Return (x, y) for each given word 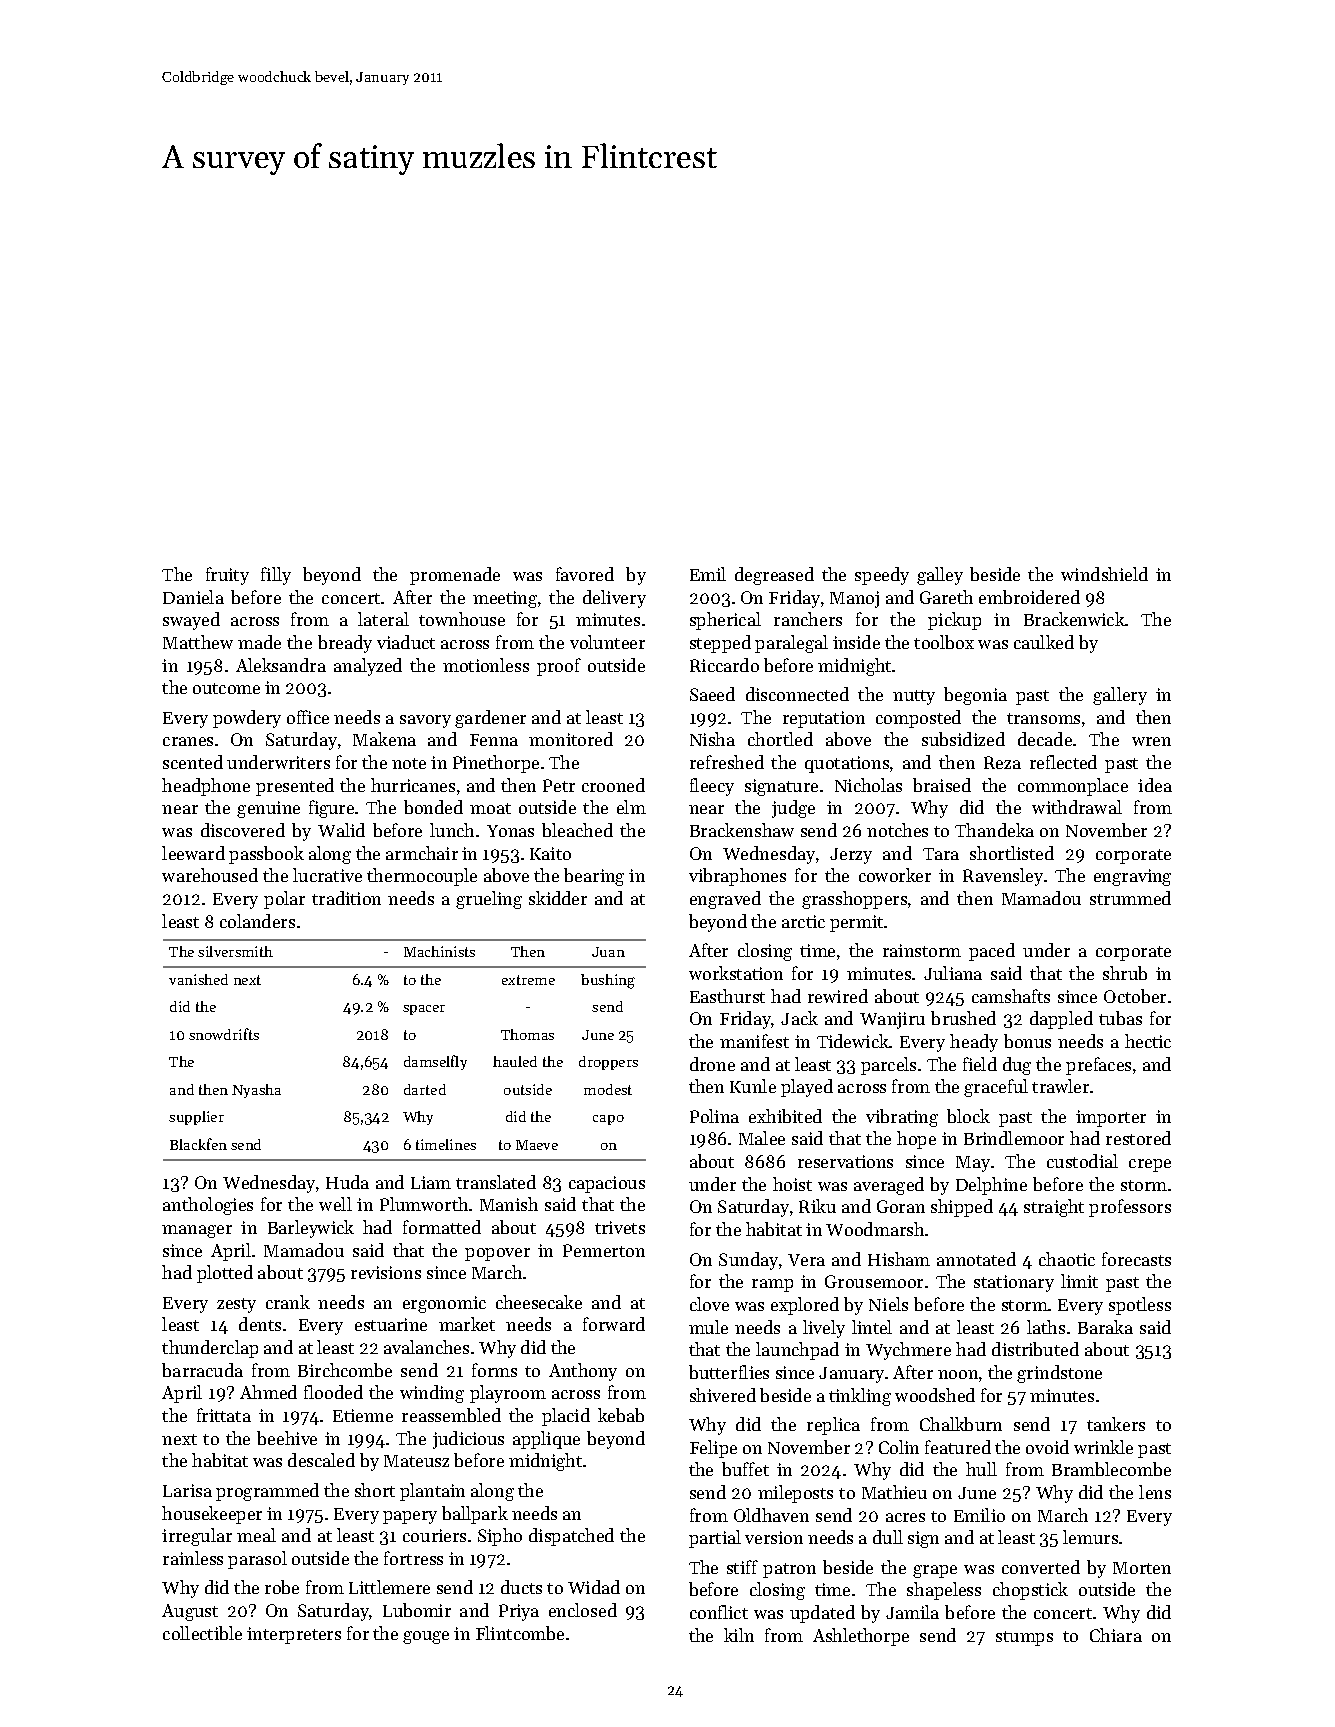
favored (585, 574)
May (973, 1164)
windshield (1104, 574)
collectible (202, 1633)
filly (276, 576)
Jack (799, 1018)
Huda (347, 1182)
